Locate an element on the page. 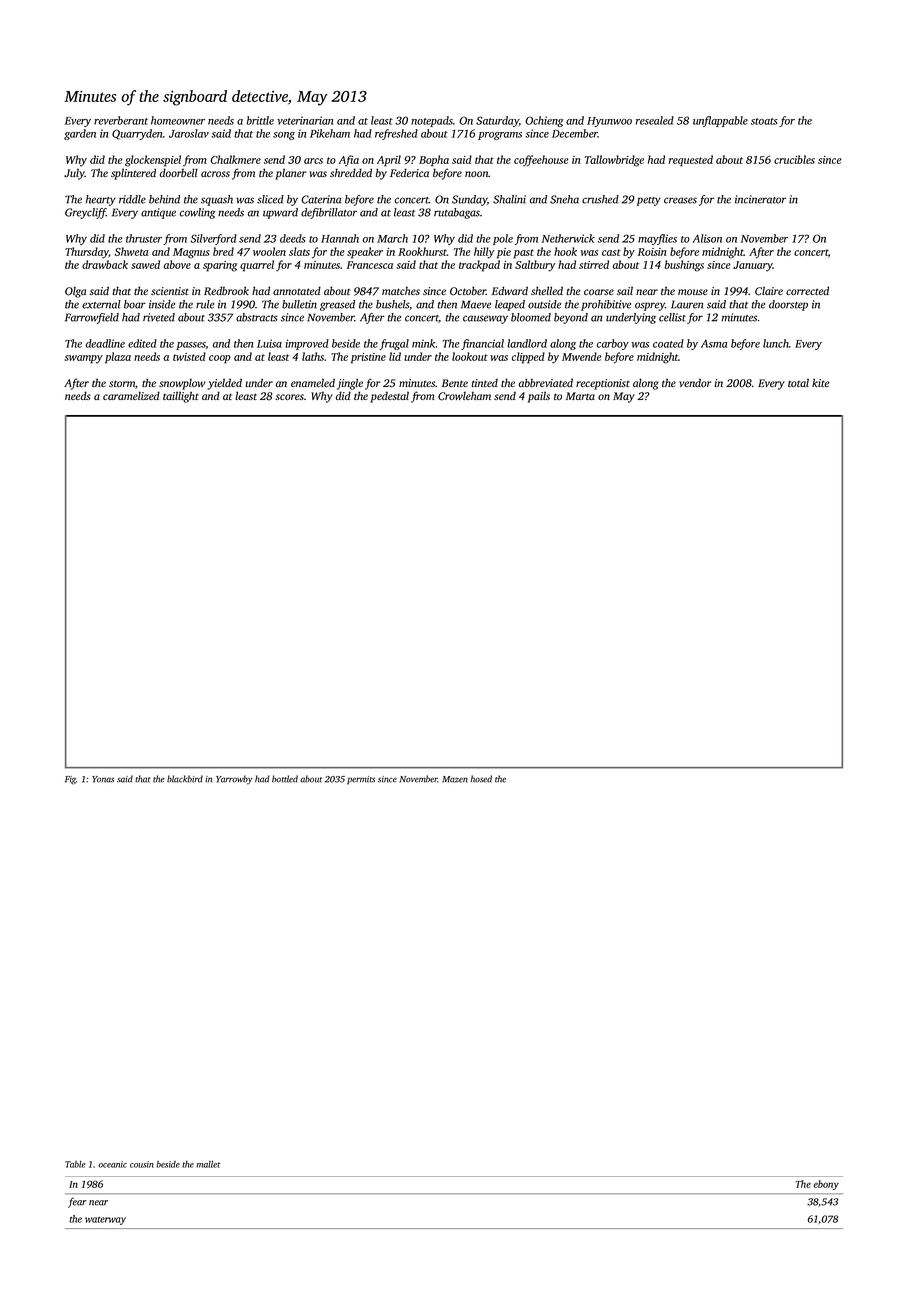 This image has width=908, height=1316. hosed is located at coordinates (481, 779).
